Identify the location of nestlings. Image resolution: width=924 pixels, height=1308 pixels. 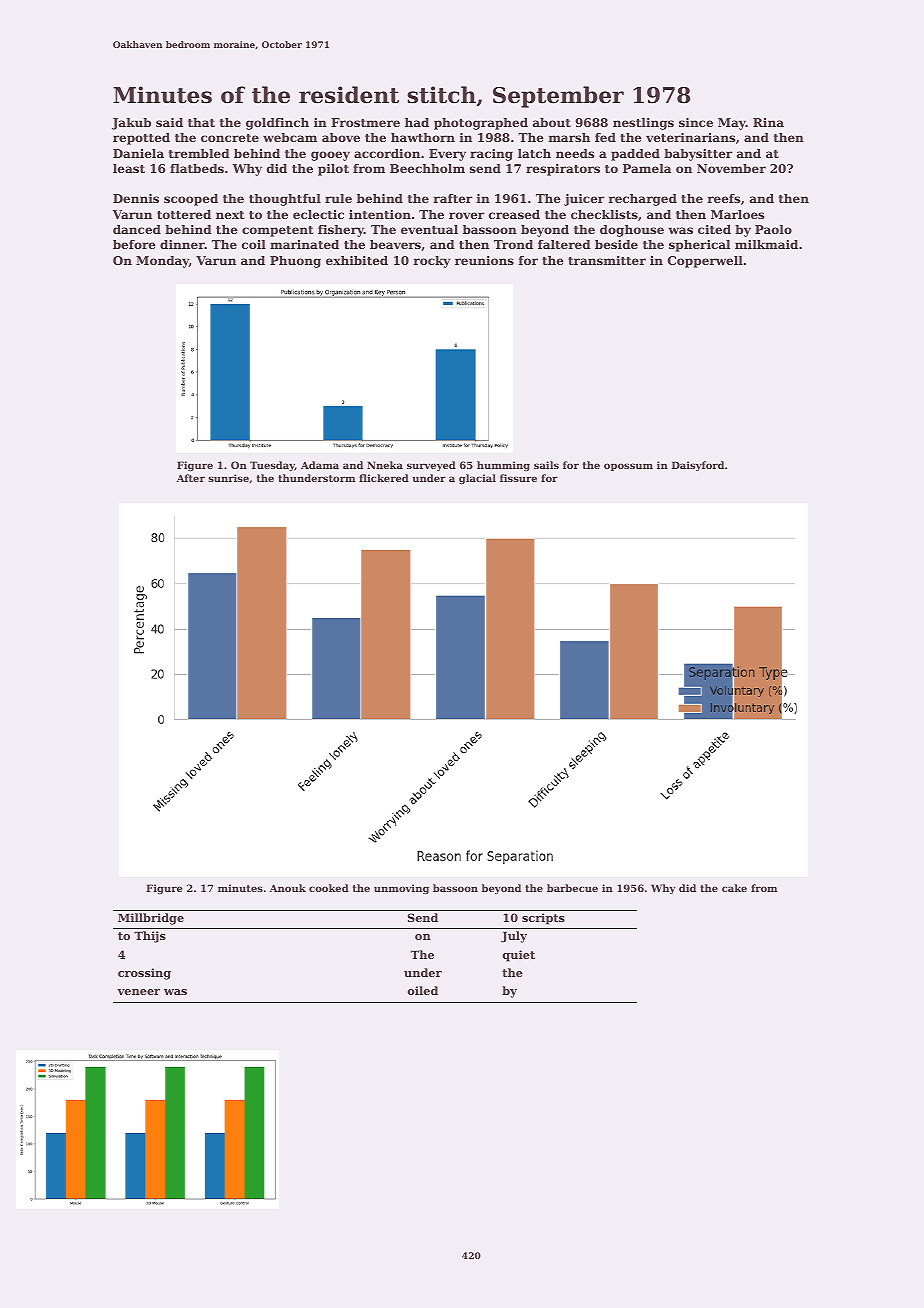
(643, 124).
